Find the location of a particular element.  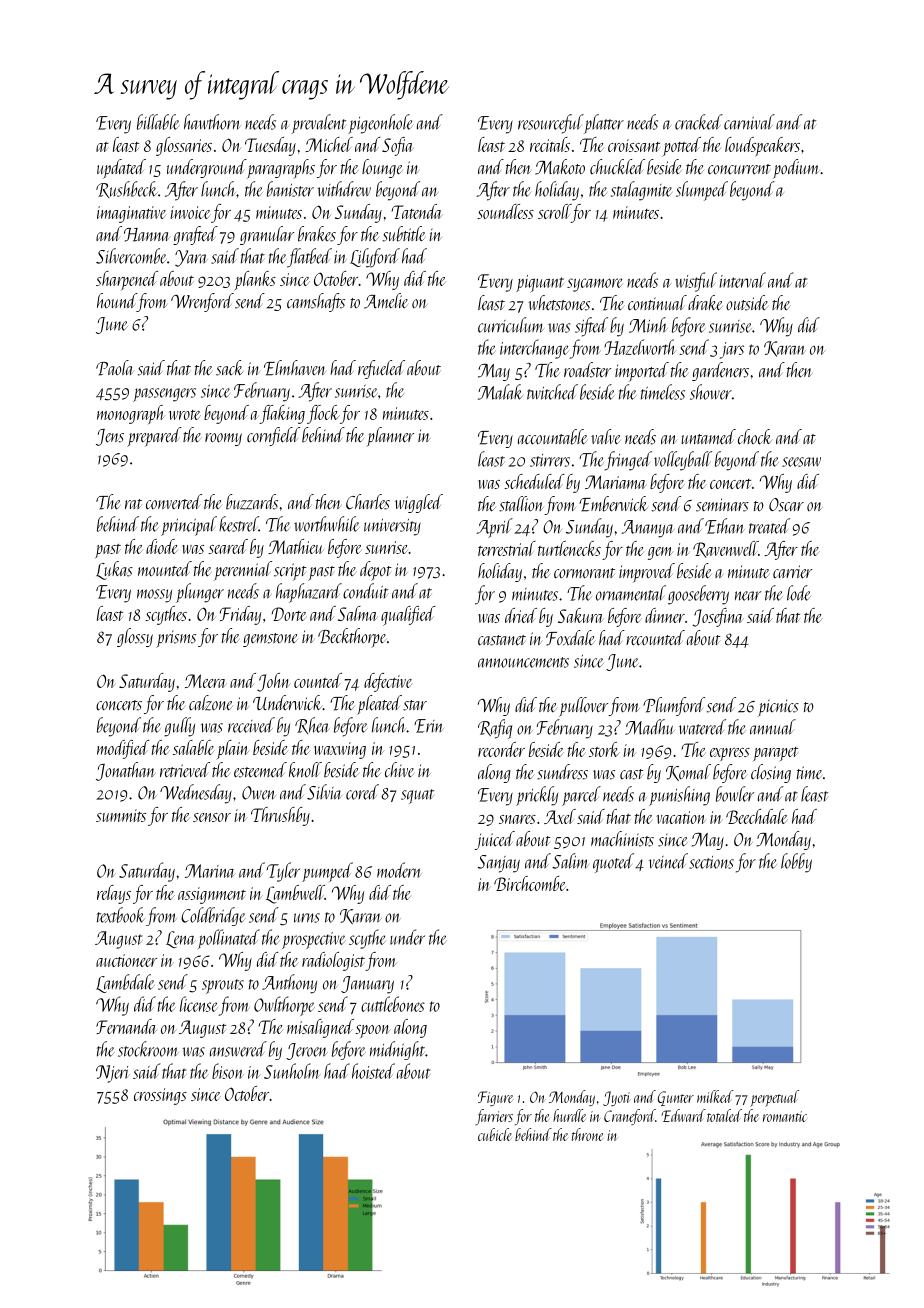

dinner is located at coordinates (665, 615).
